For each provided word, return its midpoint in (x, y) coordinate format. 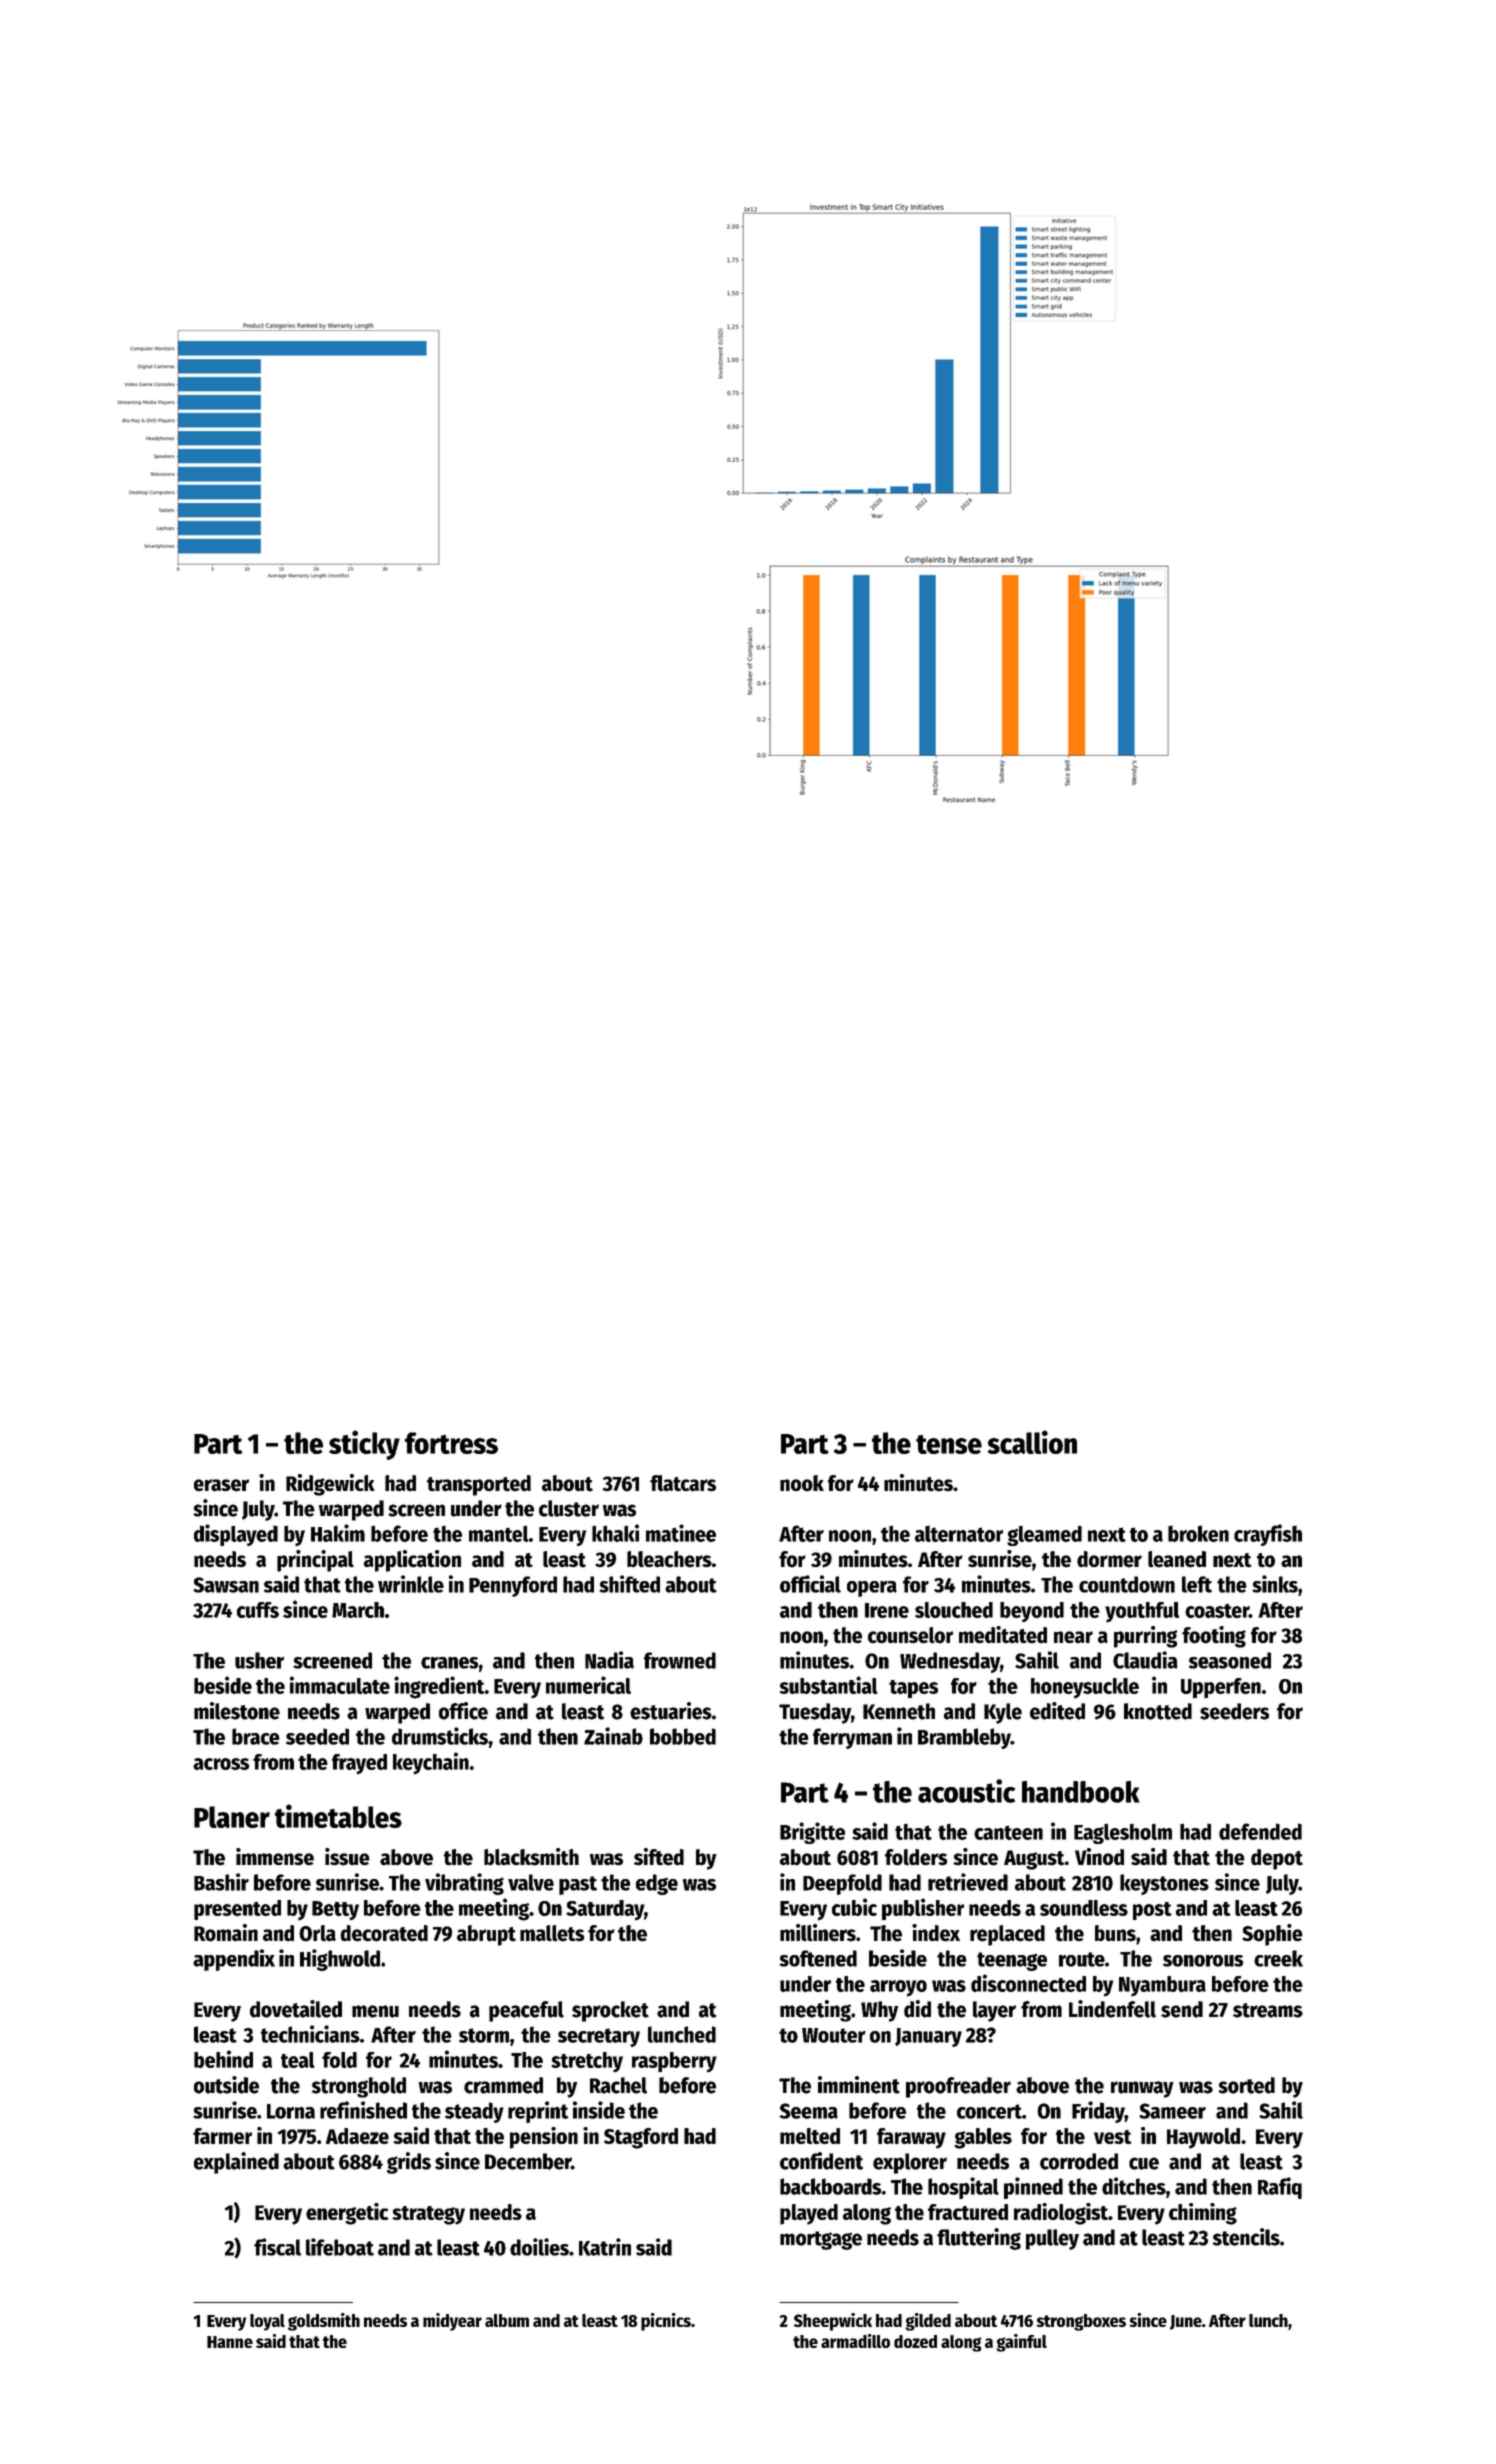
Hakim (338, 1533)
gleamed (1044, 1535)
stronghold (359, 2087)
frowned (680, 1660)
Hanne (230, 2342)
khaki (615, 1533)
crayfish (1268, 1535)
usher (259, 1660)
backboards (830, 2186)
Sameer (1172, 2111)
